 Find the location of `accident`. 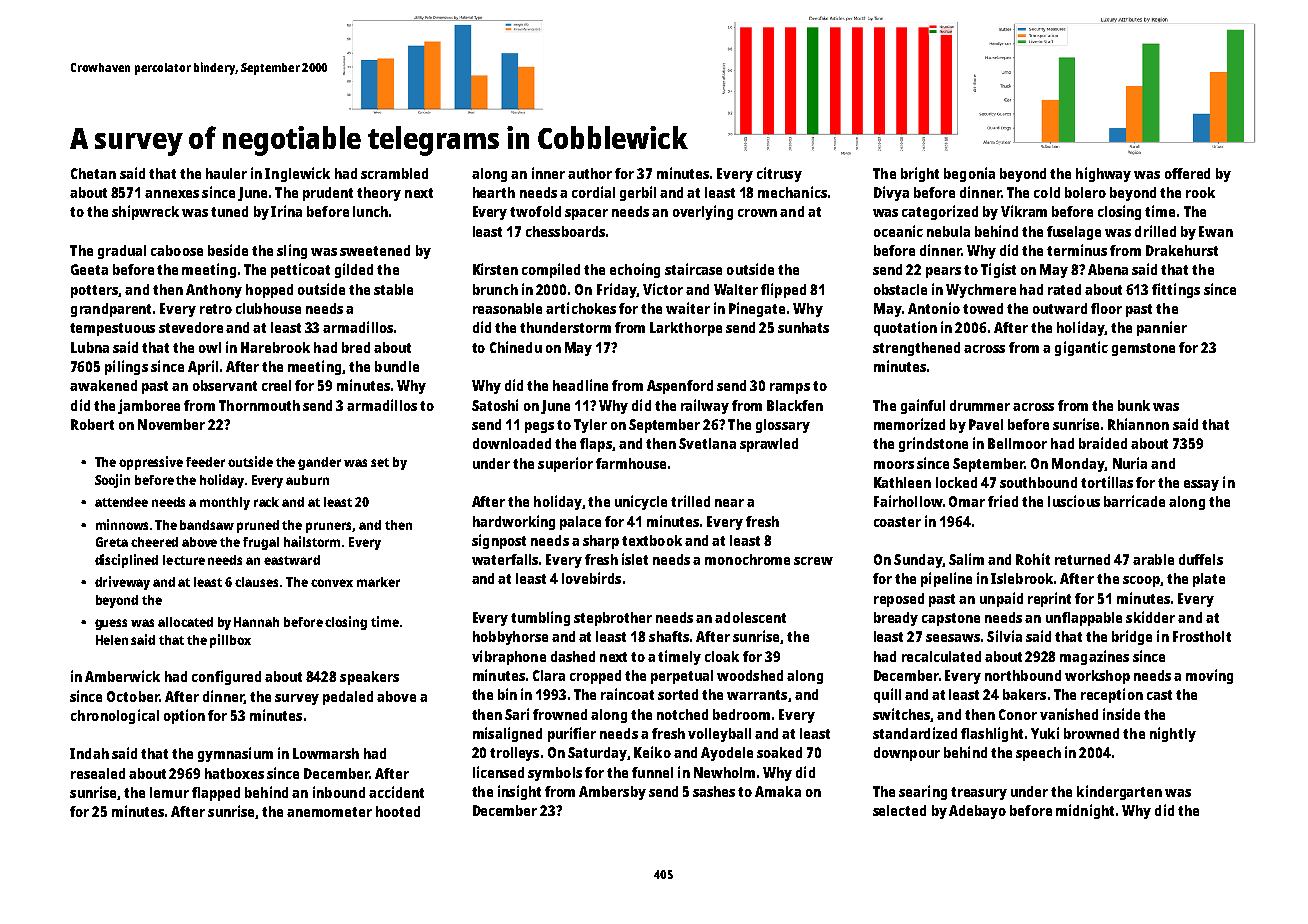

accident is located at coordinates (396, 792).
